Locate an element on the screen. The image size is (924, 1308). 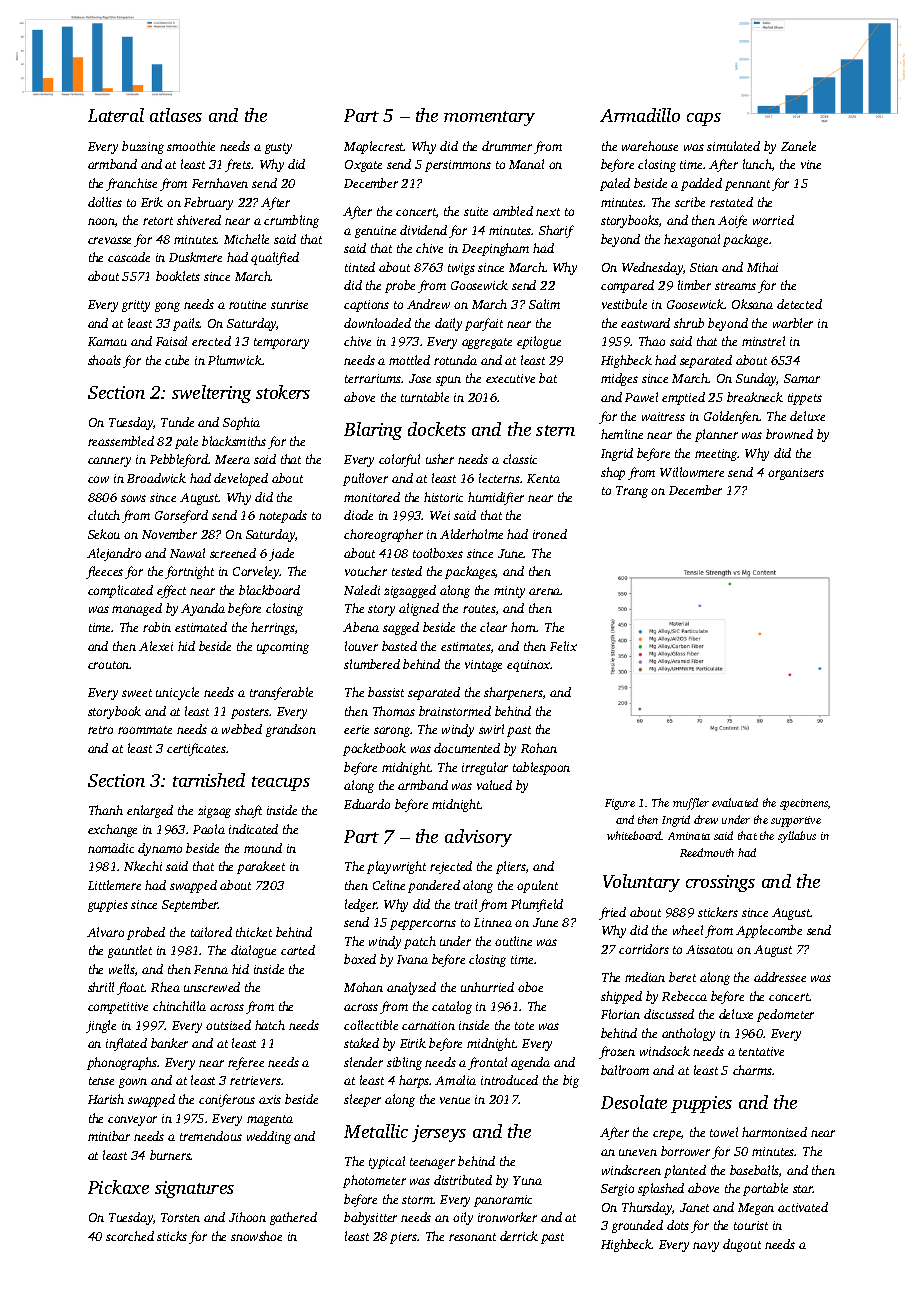
specimens is located at coordinates (804, 804).
